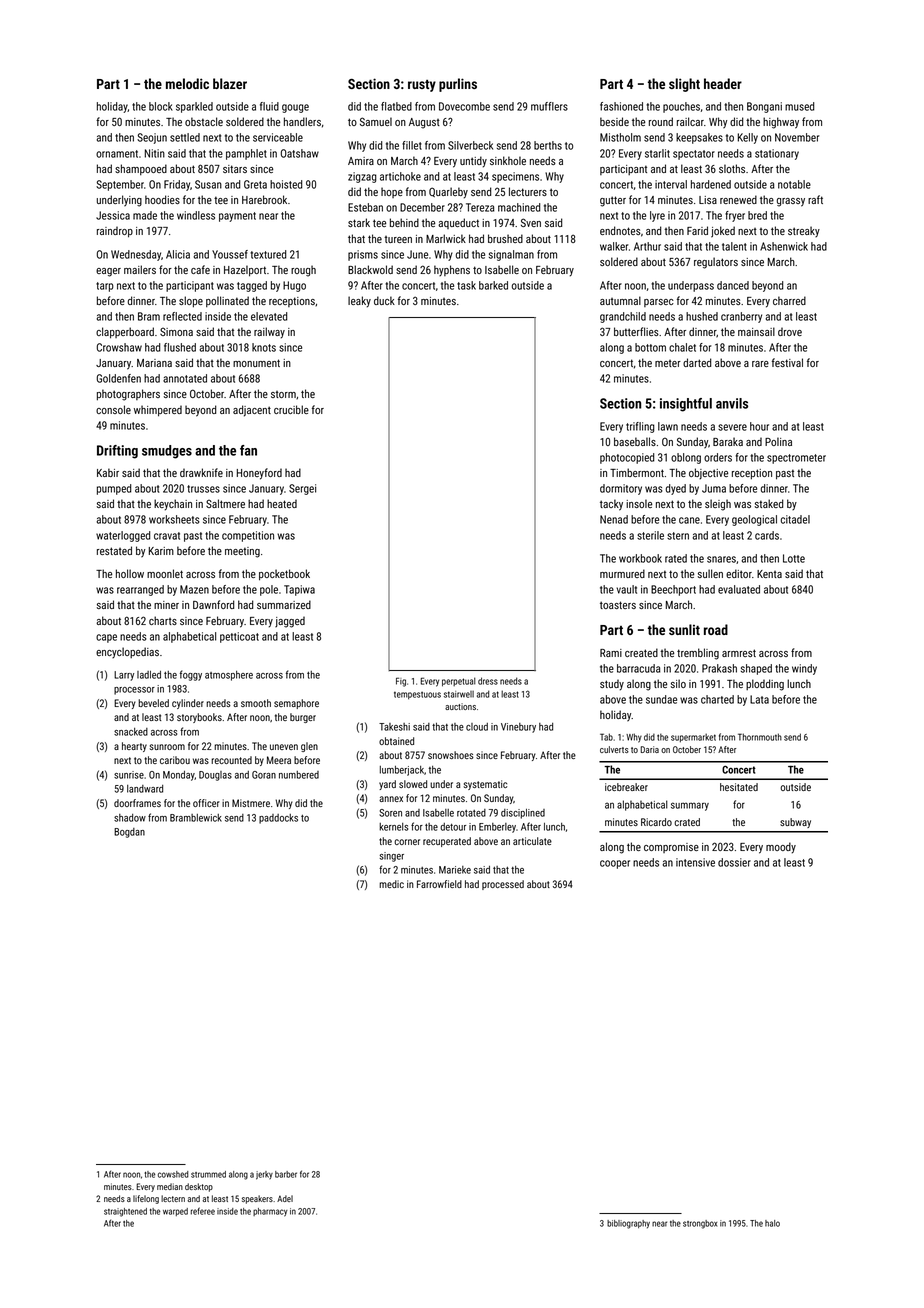  What do you see at coordinates (131, 732) in the screenshot?
I see `snacked` at bounding box center [131, 732].
